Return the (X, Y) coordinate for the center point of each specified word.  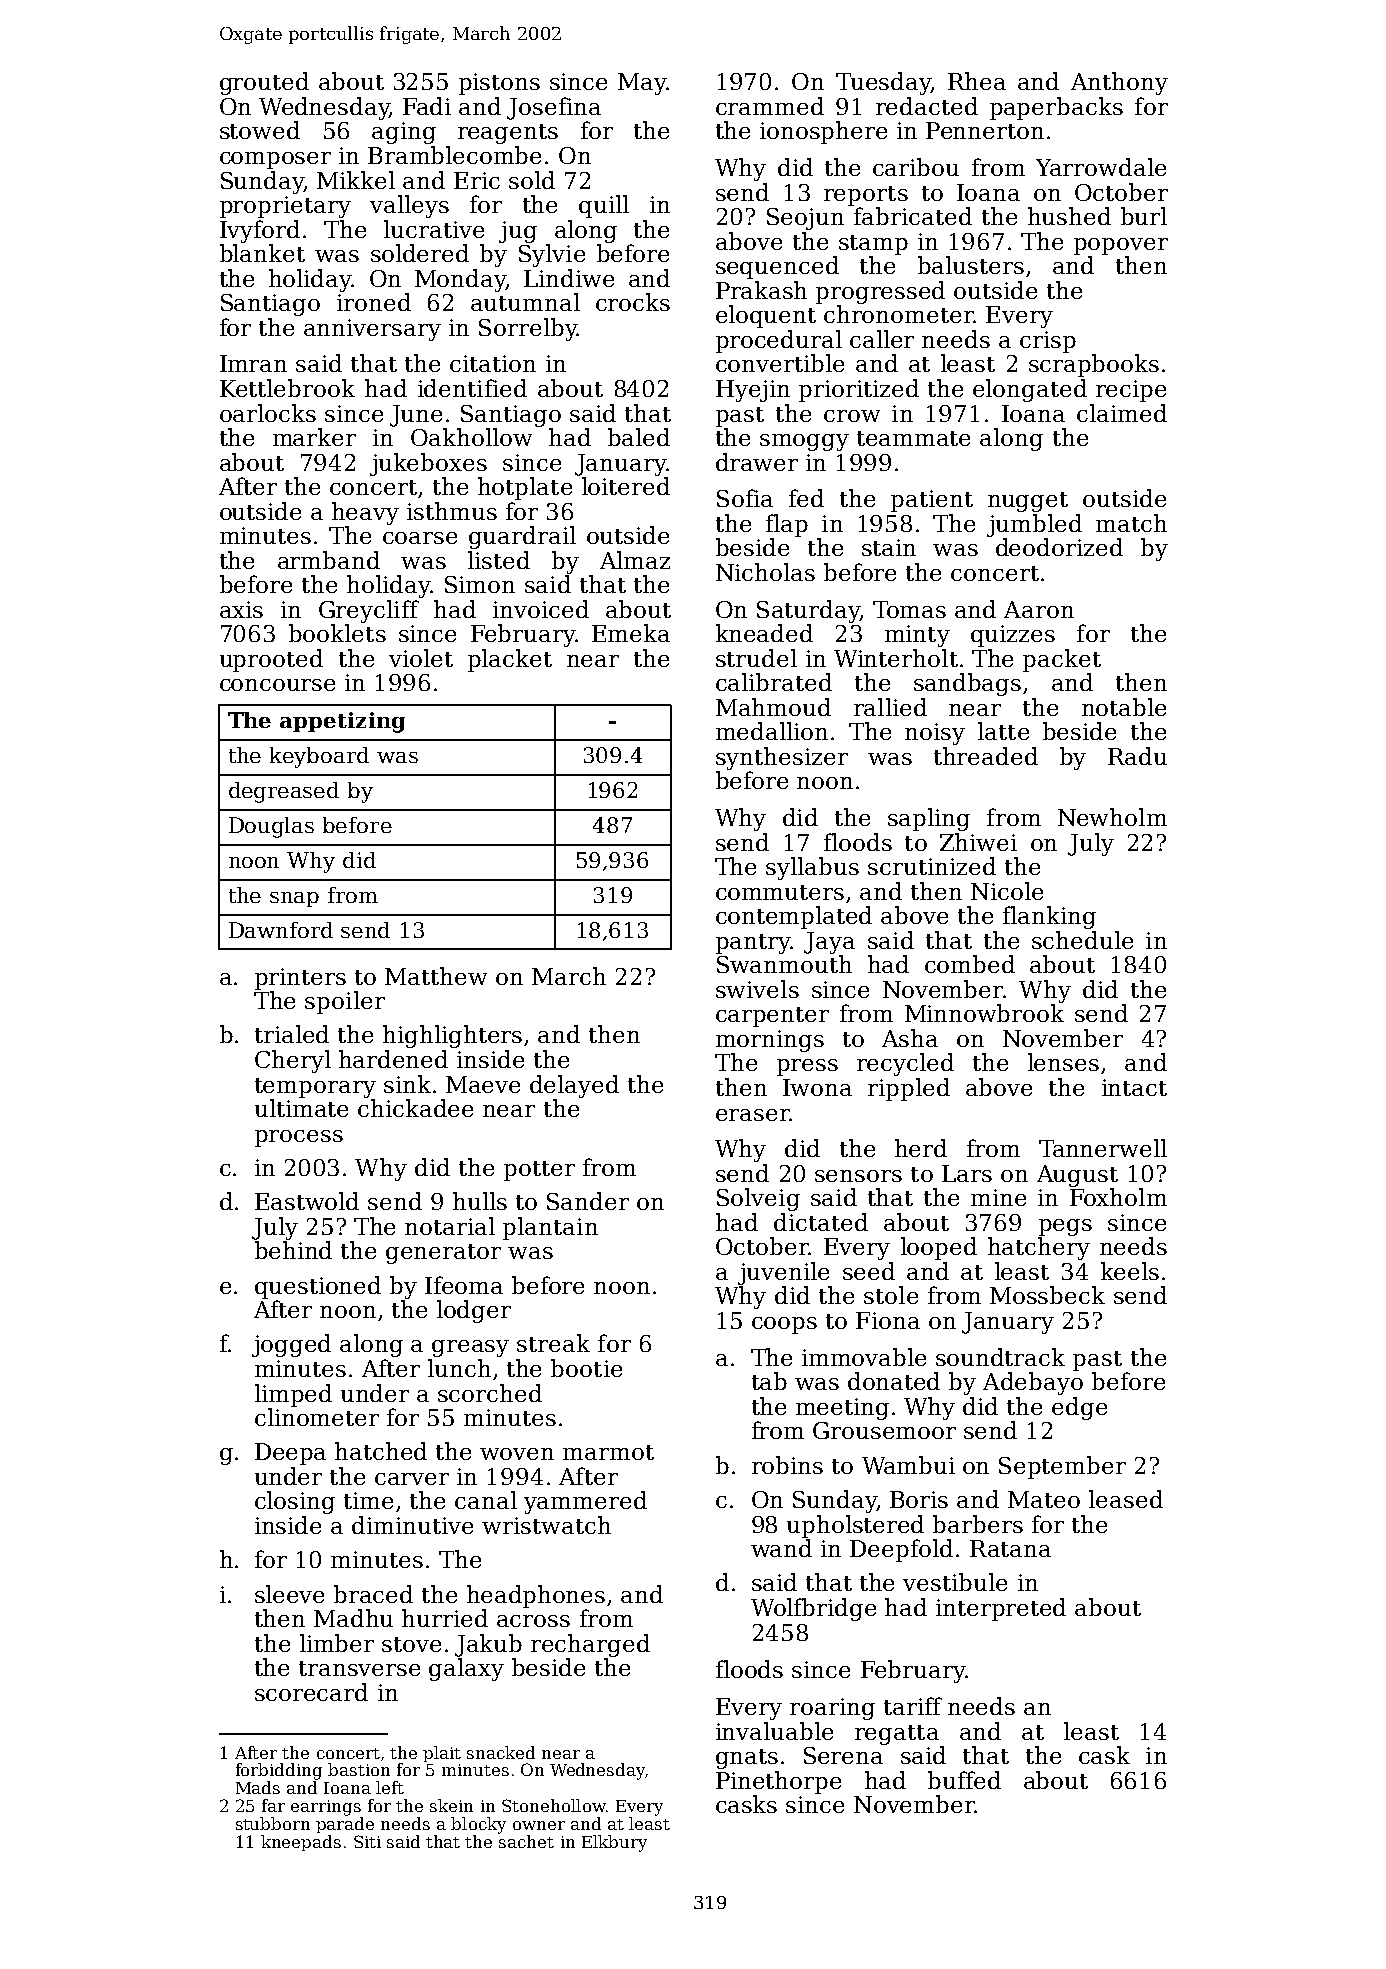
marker (314, 437)
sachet (526, 1841)
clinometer (317, 1417)
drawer (757, 462)
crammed (770, 106)
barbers (978, 1524)
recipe (1131, 391)
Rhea (977, 81)
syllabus (812, 868)
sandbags (967, 684)
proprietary (285, 207)
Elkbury (614, 1843)
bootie (586, 1368)
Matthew (436, 976)
